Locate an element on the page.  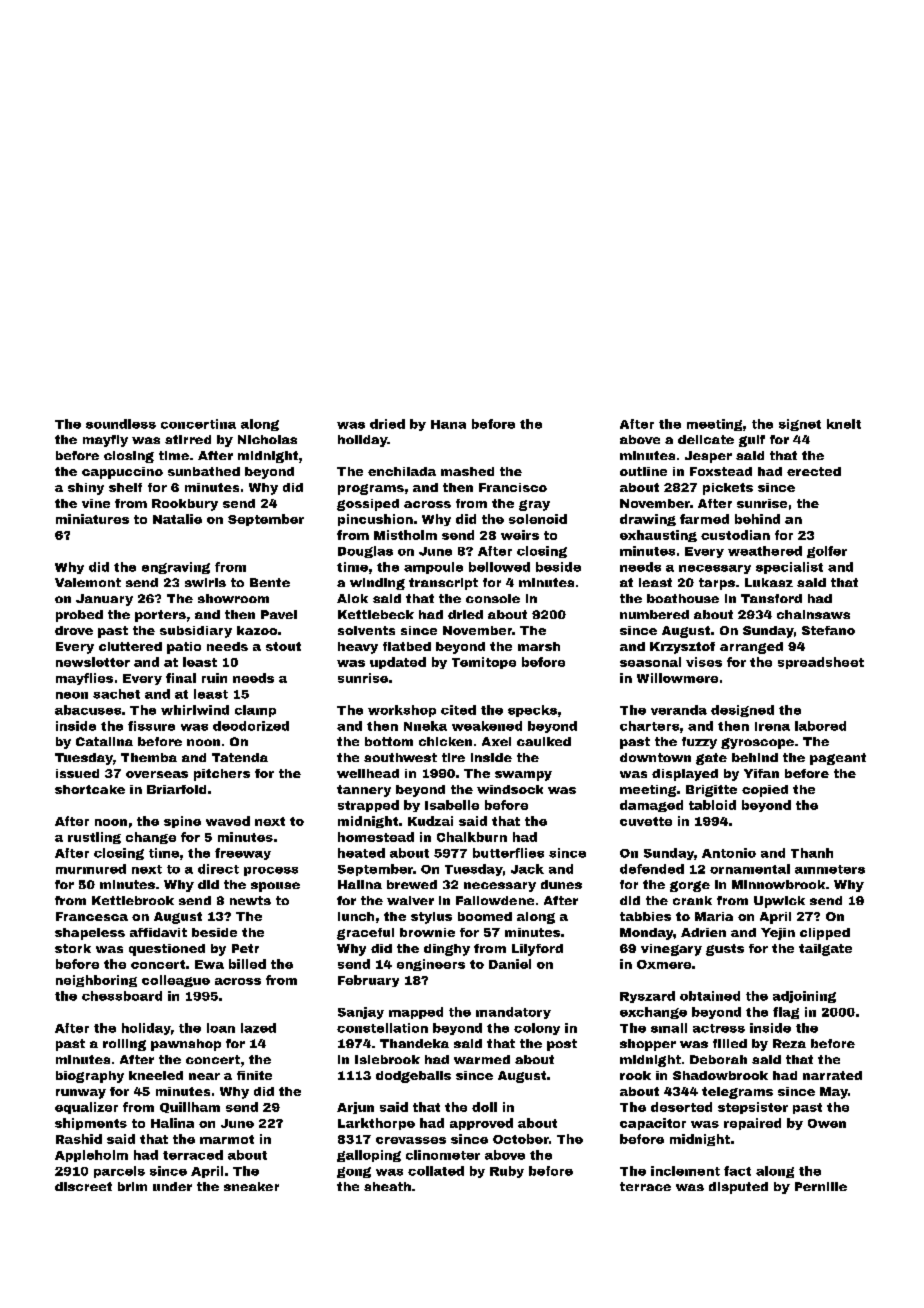
warmed is located at coordinates (482, 1059).
